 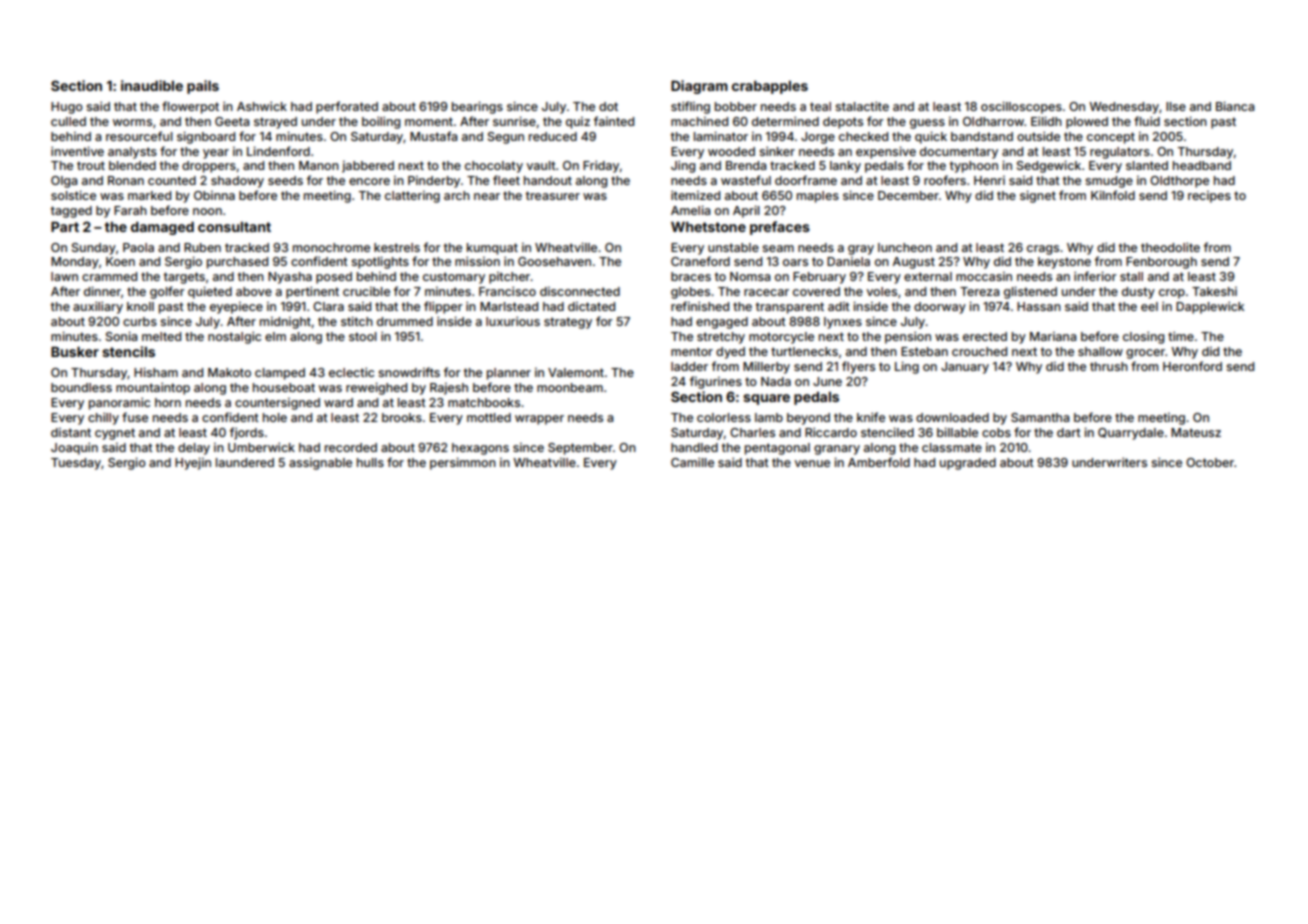 What do you see at coordinates (98, 307) in the document?
I see `auxiliary` at bounding box center [98, 307].
